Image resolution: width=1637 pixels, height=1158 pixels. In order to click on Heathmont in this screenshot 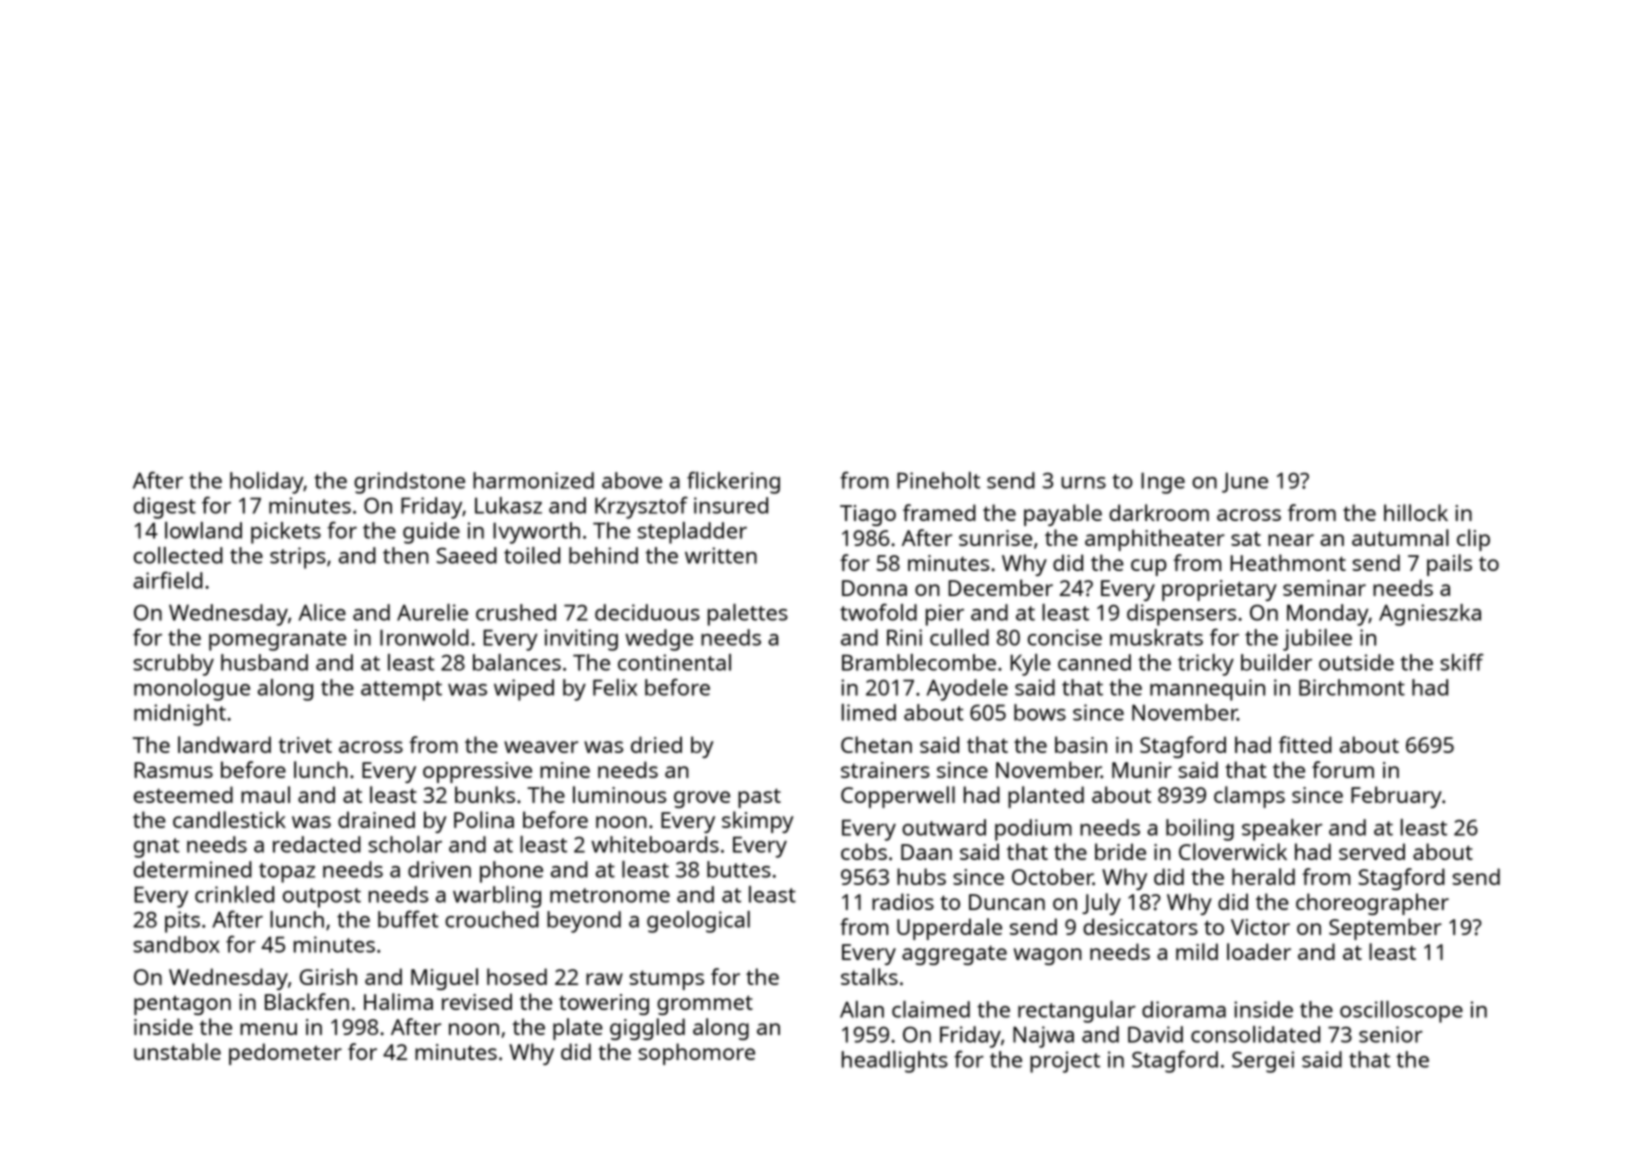, I will do `click(1288, 562)`.
